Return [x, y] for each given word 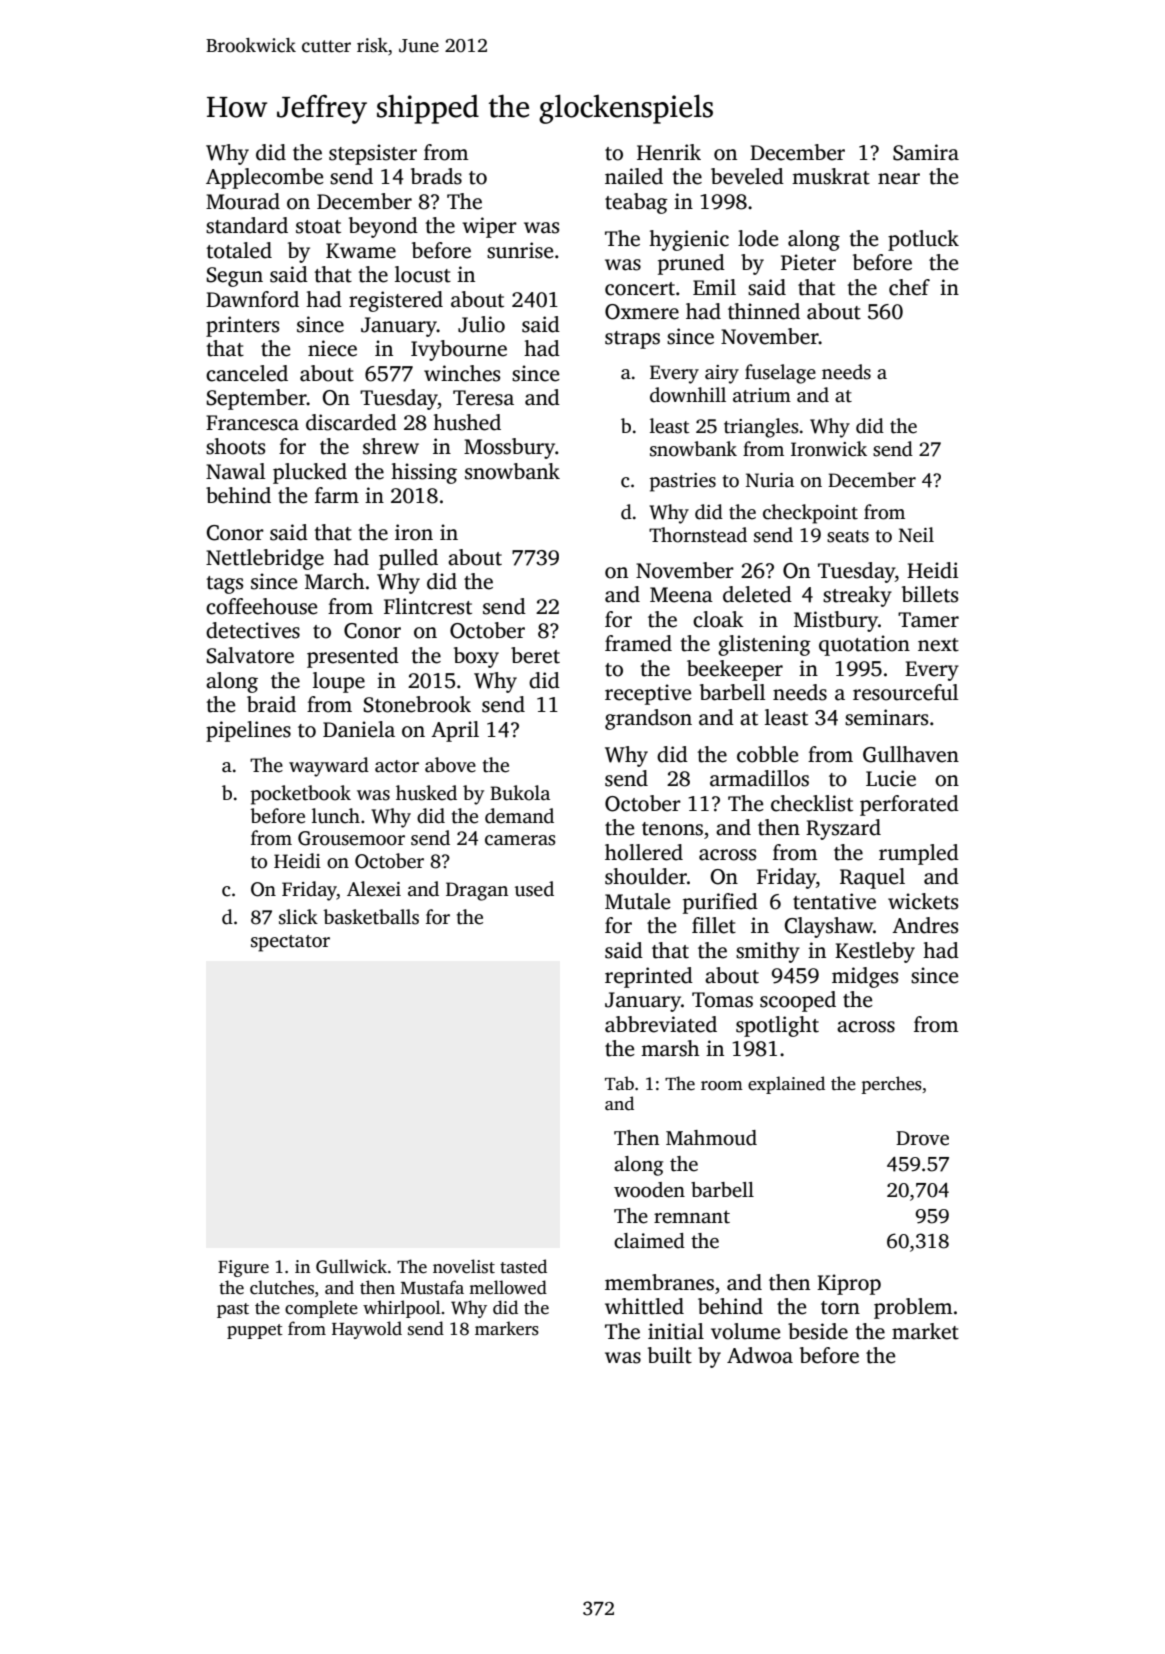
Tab [619, 1083]
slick [298, 917]
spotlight [777, 1026]
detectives [253, 630]
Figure [243, 1268]
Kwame [361, 251]
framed [638, 643]
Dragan [477, 891]
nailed [634, 176]
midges [865, 977]
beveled [747, 176]
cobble [767, 754]
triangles [761, 428]
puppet [255, 1331]
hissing [424, 473]
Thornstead [698, 535]
